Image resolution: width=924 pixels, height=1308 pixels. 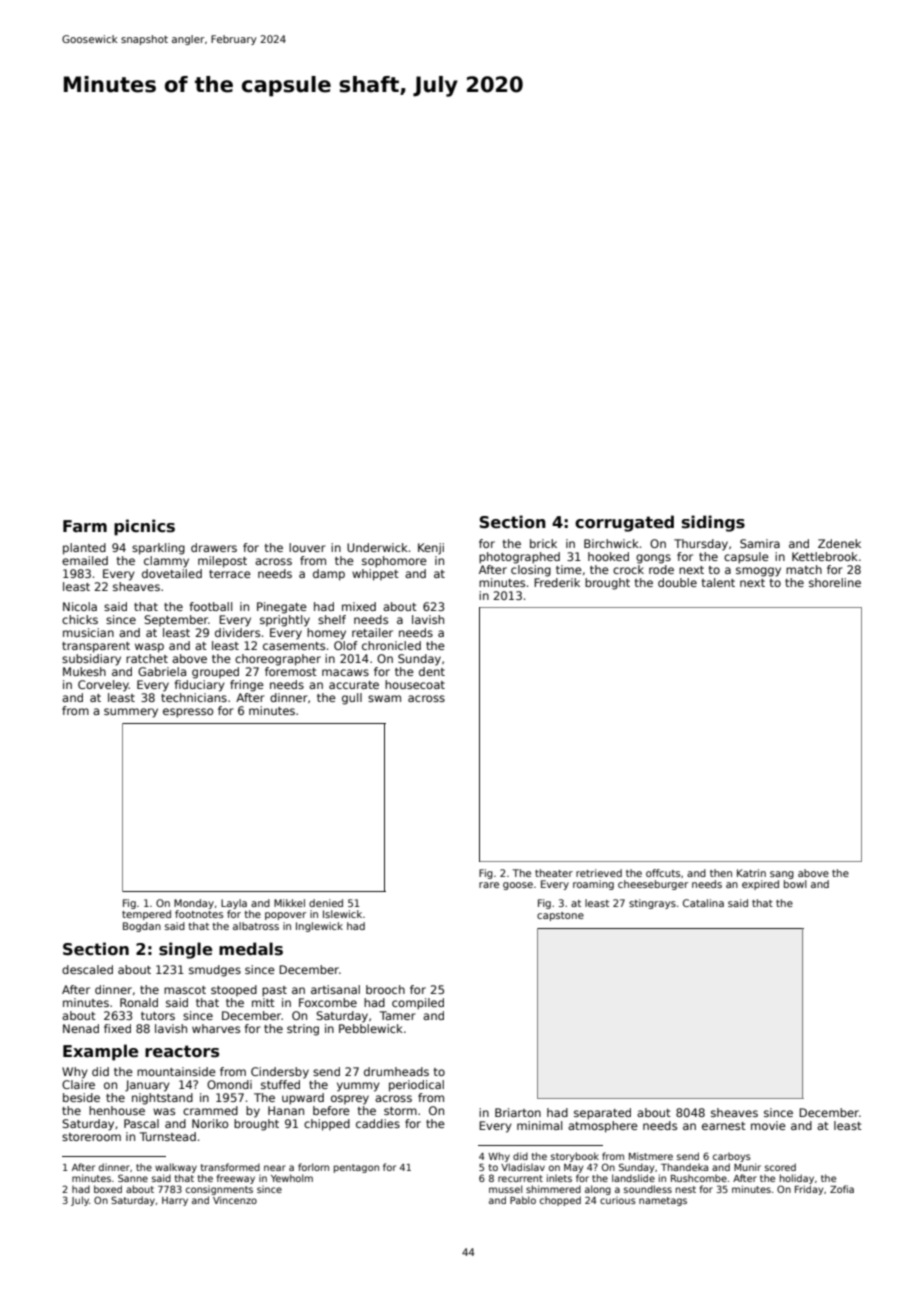 I want to click on Harry, so click(x=175, y=1201).
